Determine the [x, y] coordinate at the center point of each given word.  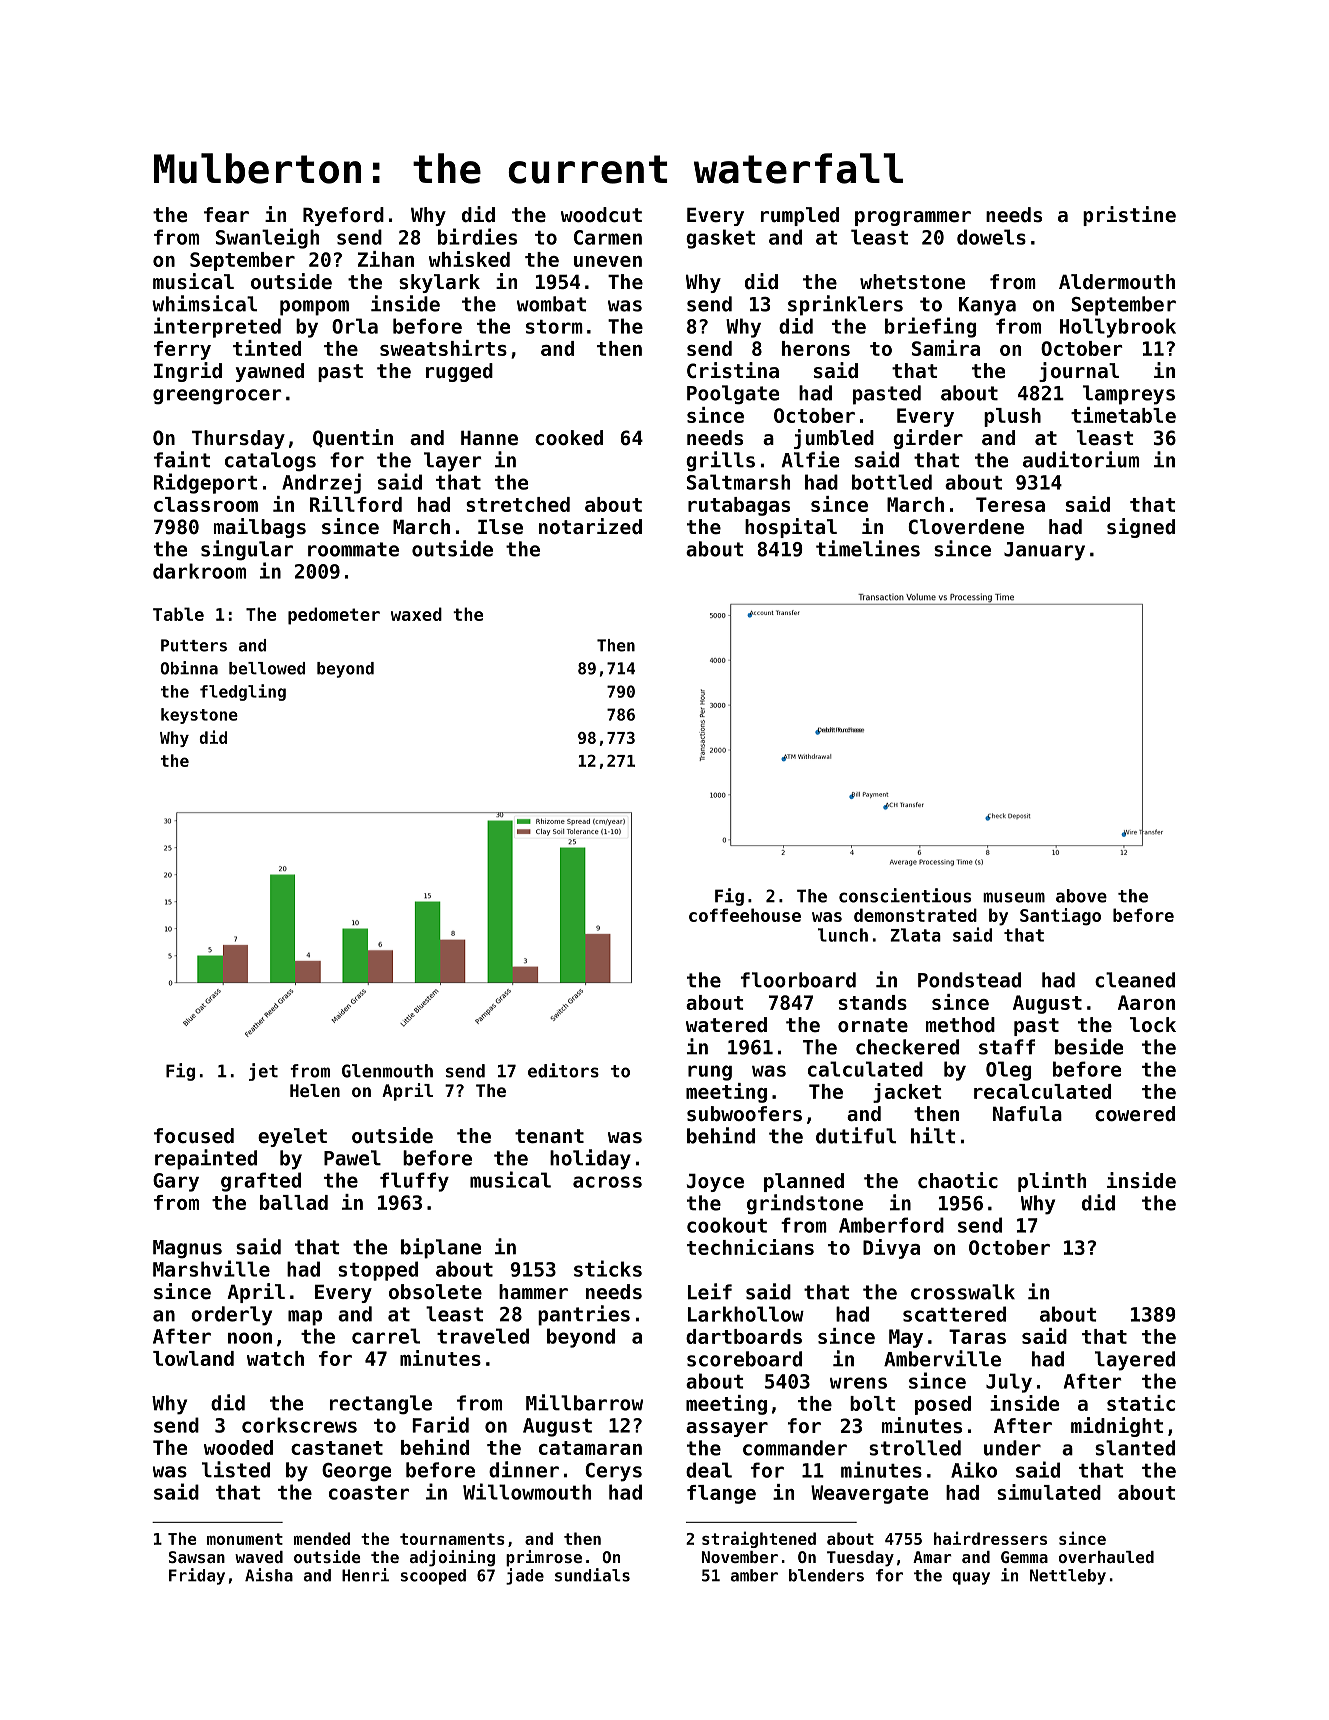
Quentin [353, 438]
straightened [759, 1539]
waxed [416, 614]
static [1141, 1403]
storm [554, 327]
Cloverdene [966, 527]
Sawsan [197, 1557]
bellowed [267, 668]
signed [1141, 528]
